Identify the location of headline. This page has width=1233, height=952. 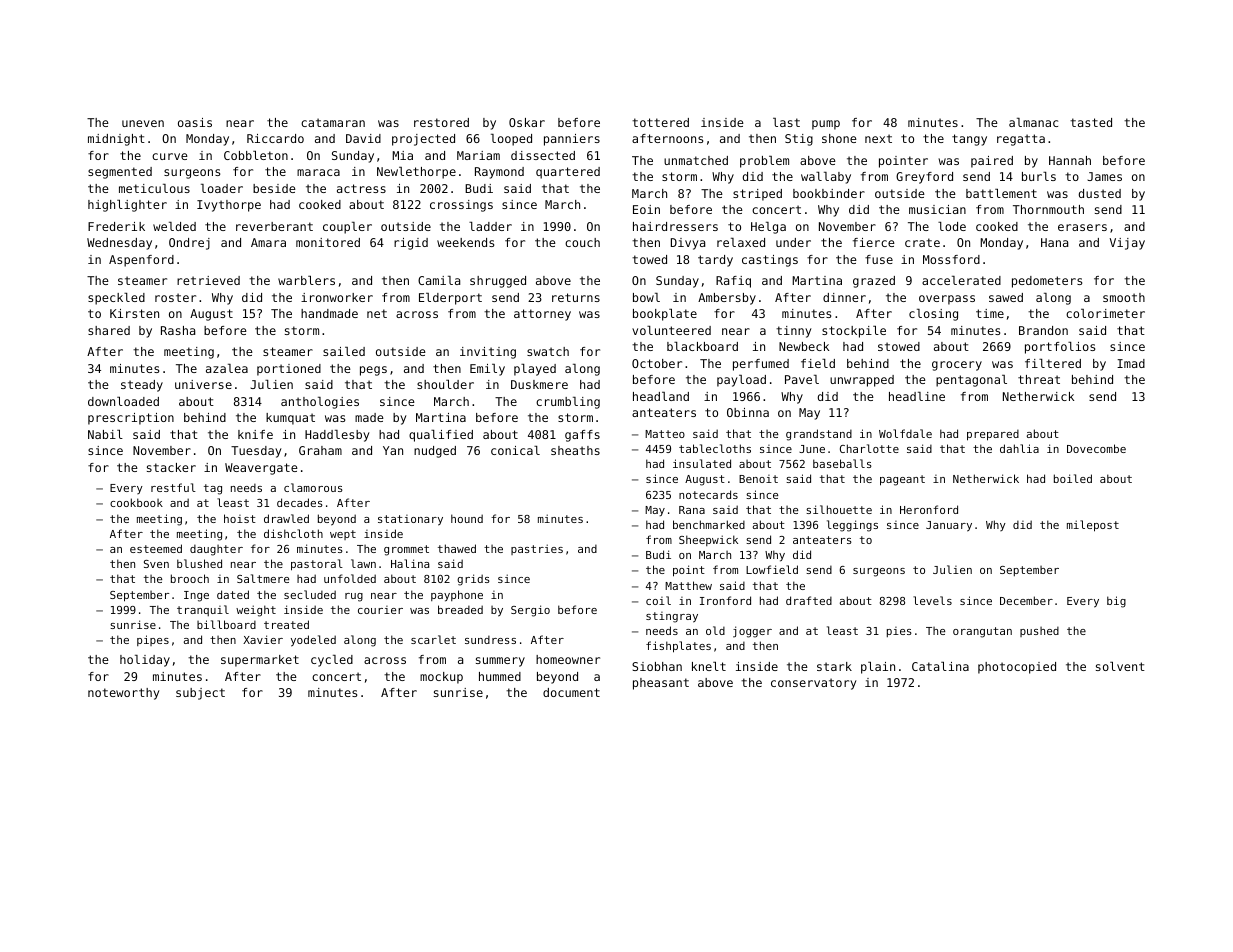
(917, 396).
